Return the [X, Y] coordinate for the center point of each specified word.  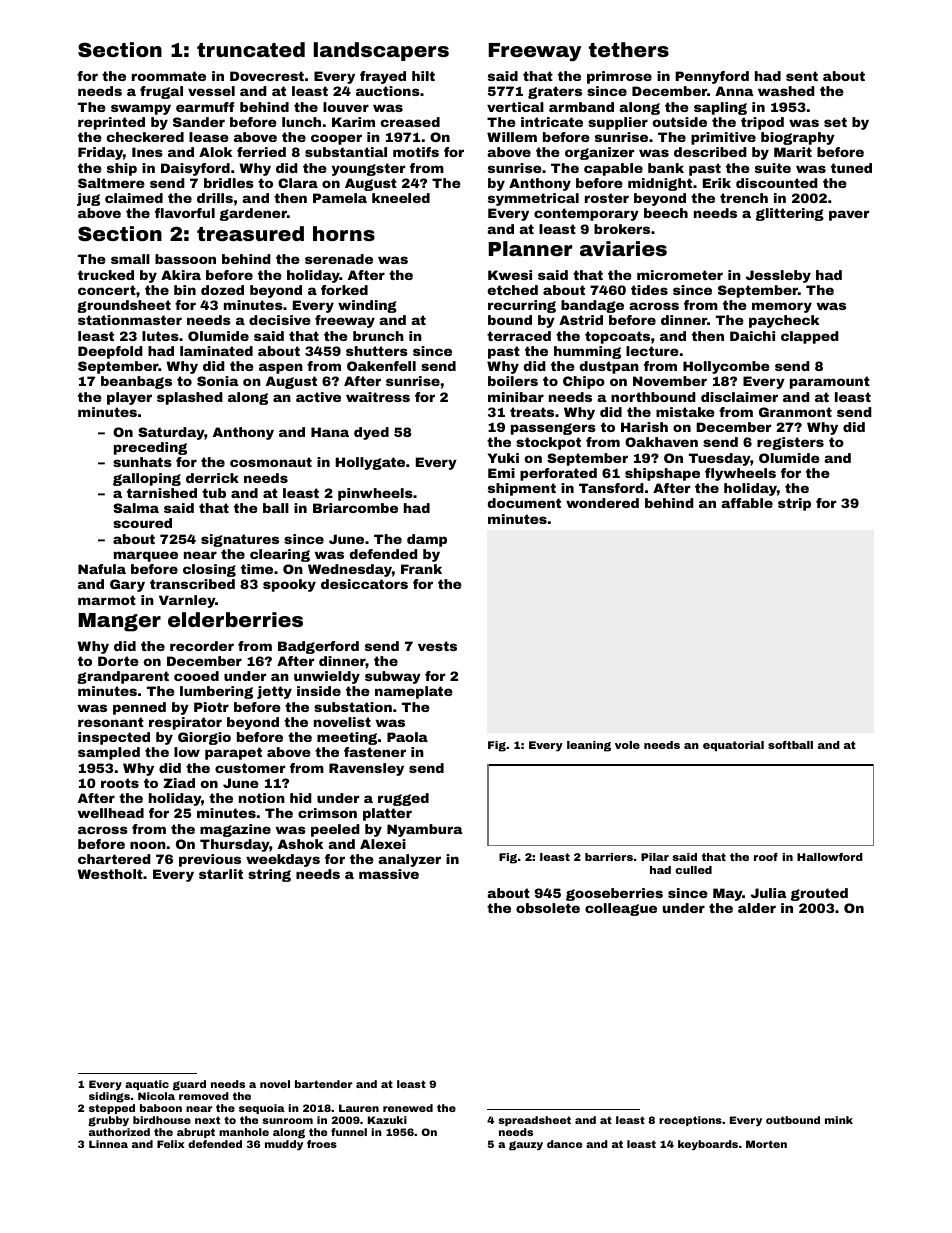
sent [802, 76]
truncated [251, 49]
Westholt [110, 874]
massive [389, 874]
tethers [629, 49]
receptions [690, 1121]
